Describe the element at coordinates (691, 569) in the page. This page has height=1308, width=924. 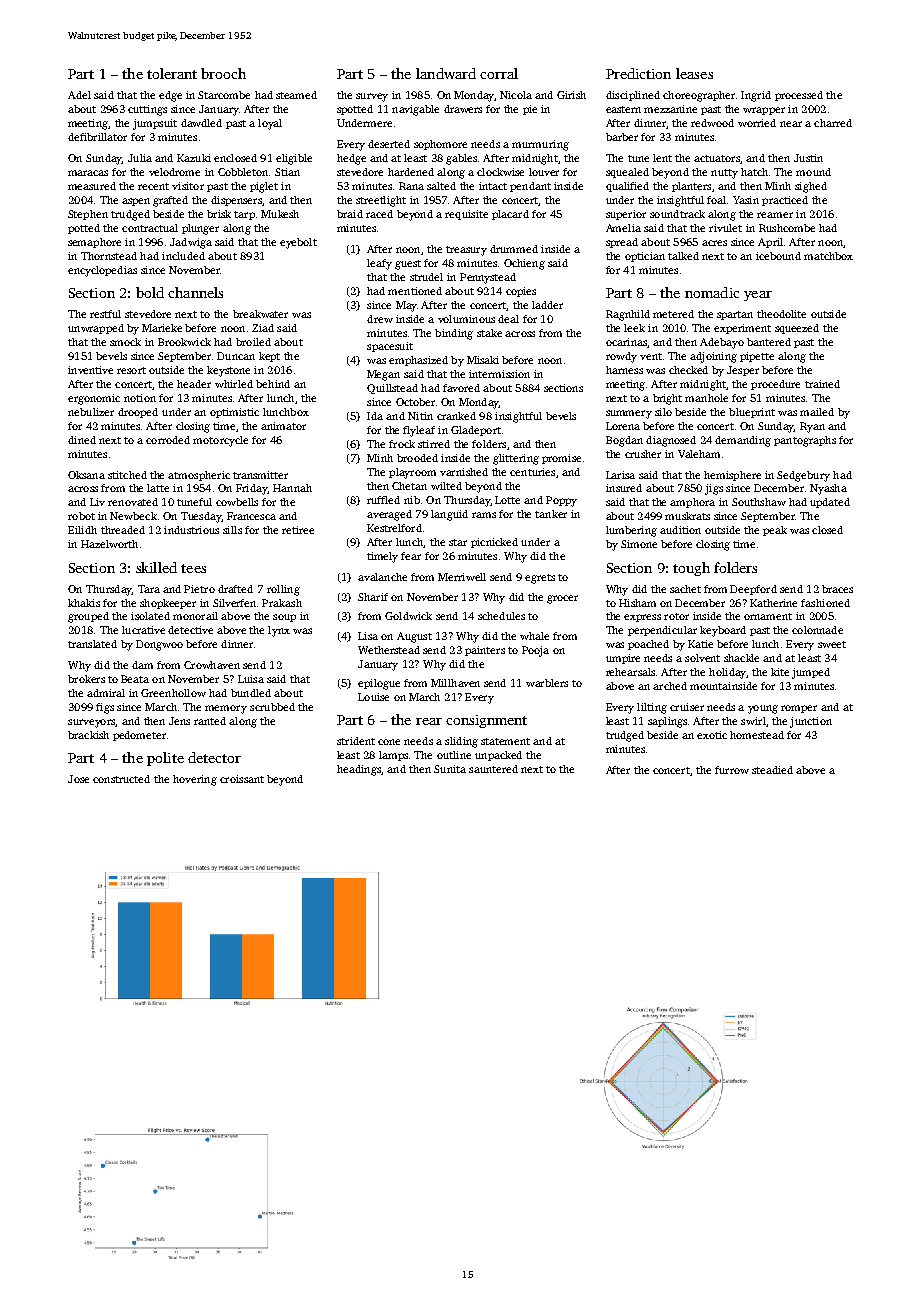
I see `tough` at that location.
